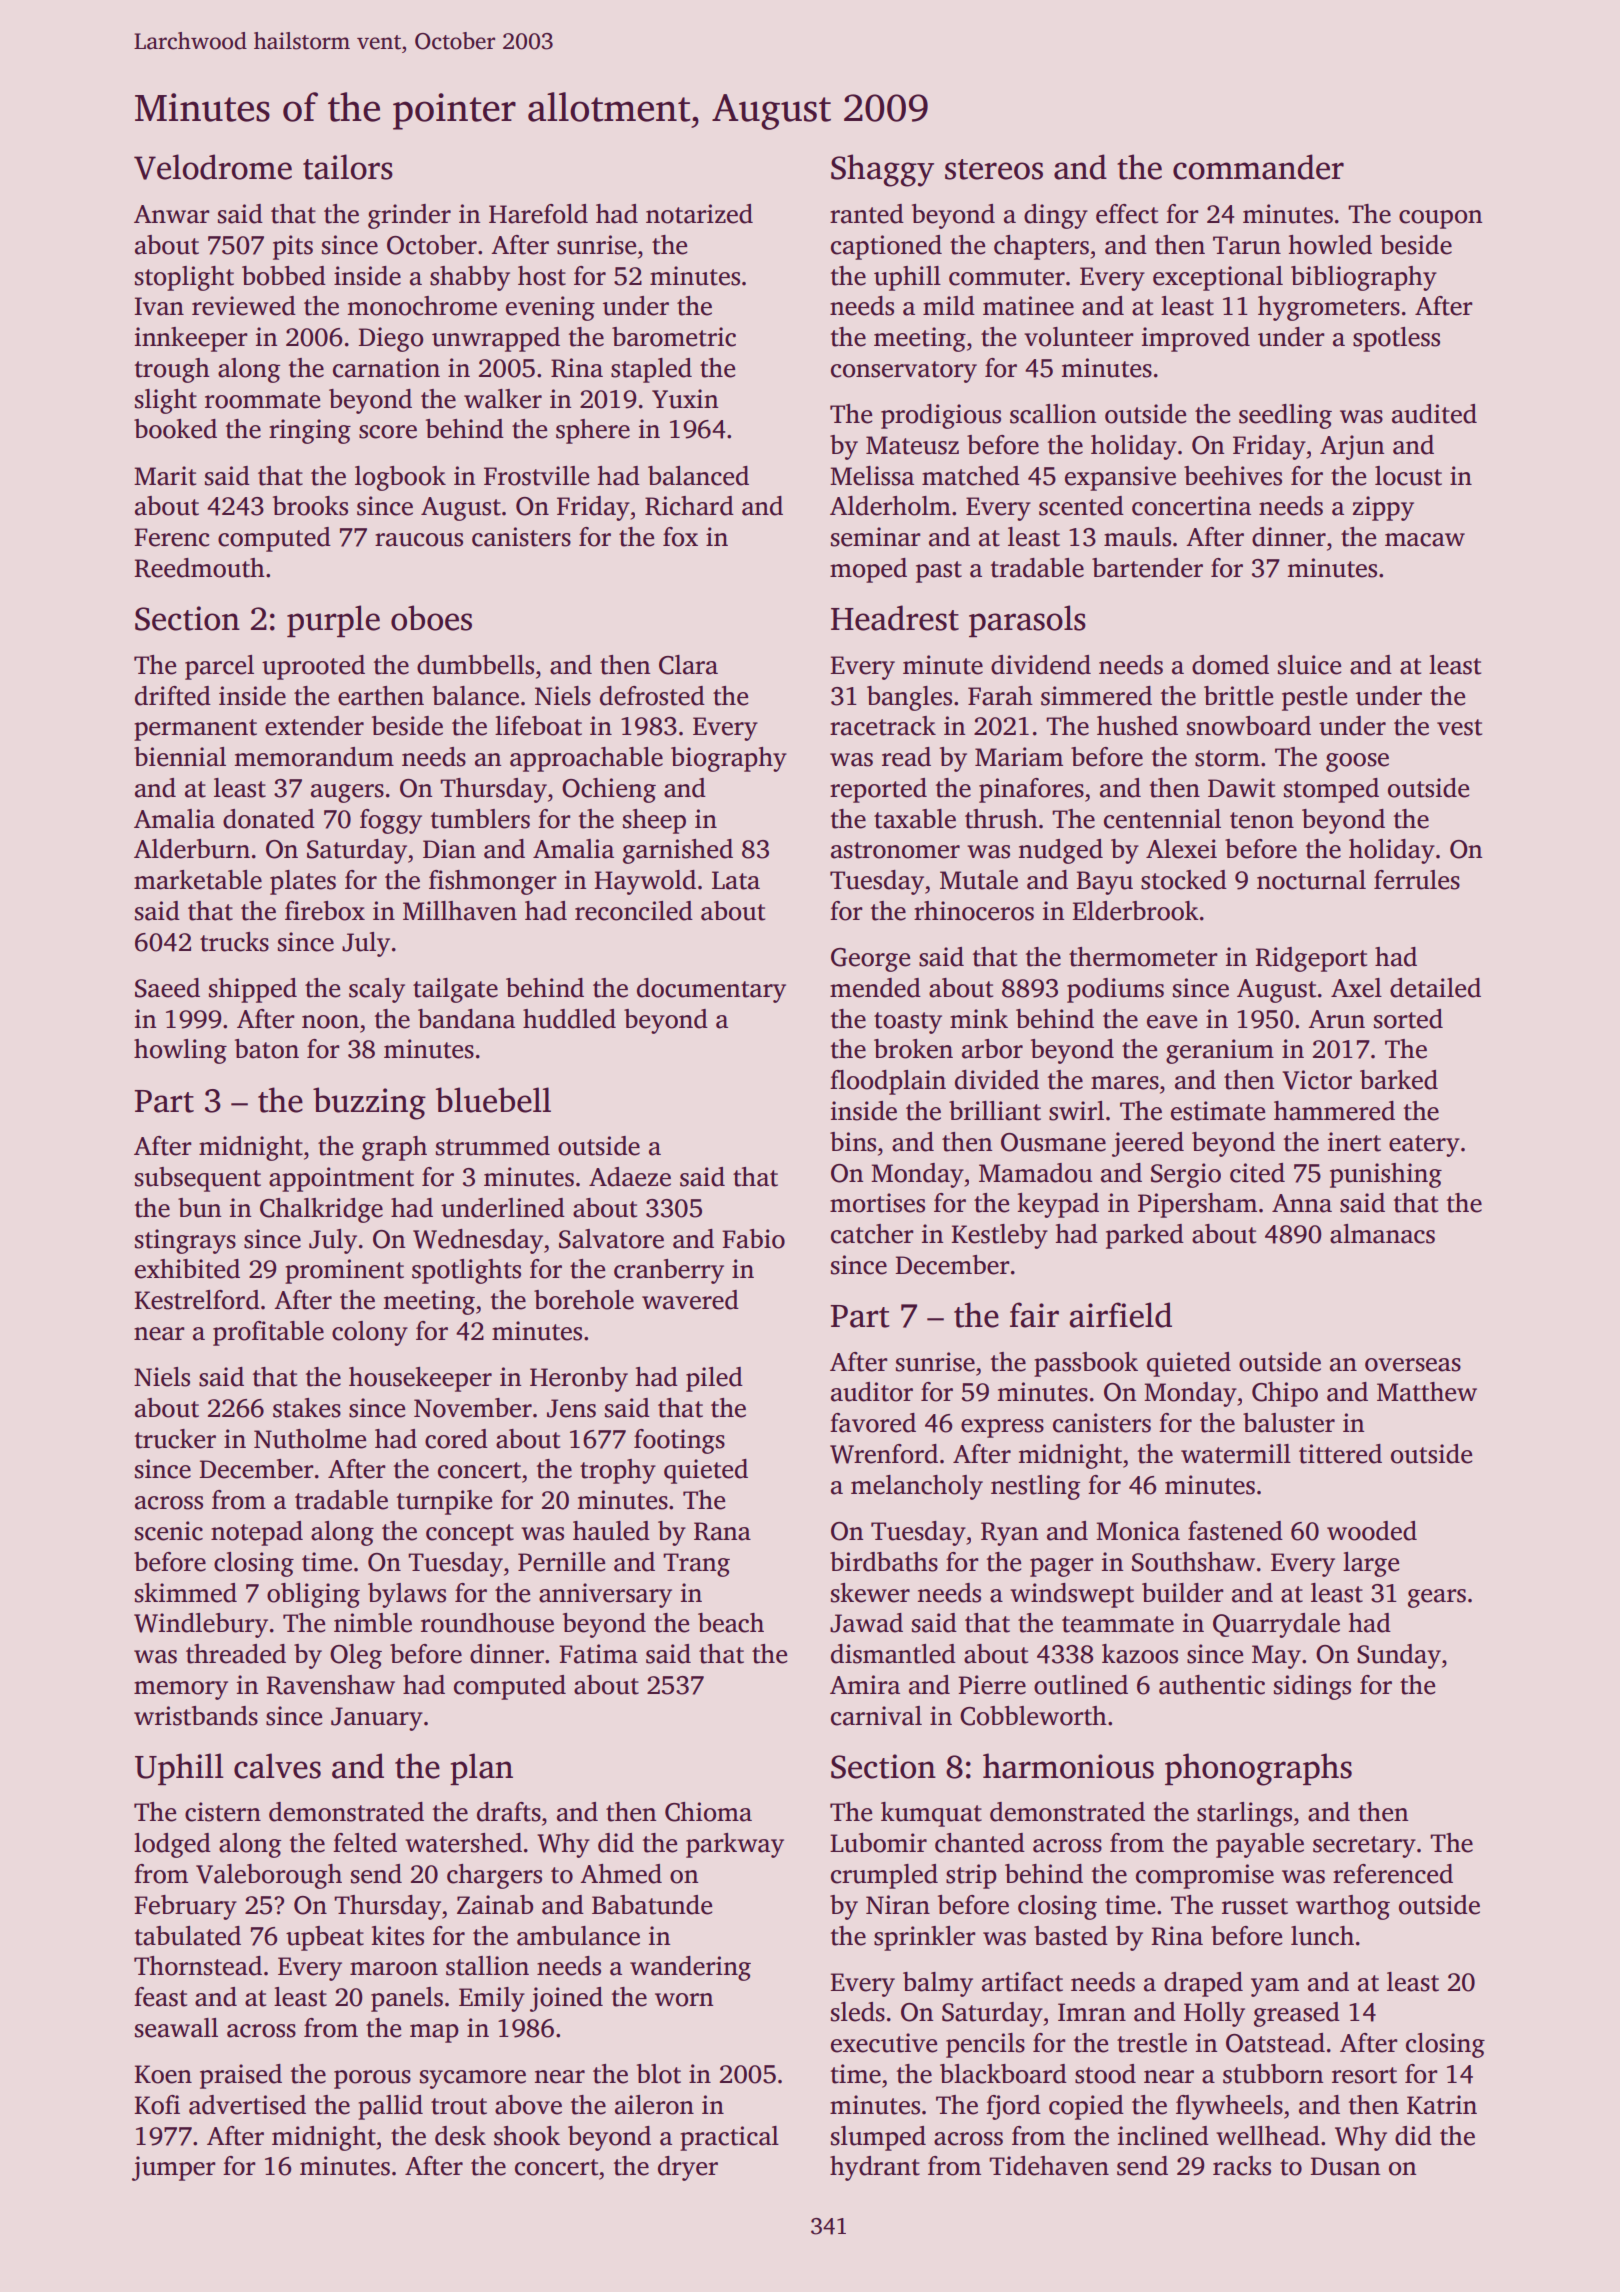  What do you see at coordinates (875, 2168) in the document?
I see `hydrant` at bounding box center [875, 2168].
